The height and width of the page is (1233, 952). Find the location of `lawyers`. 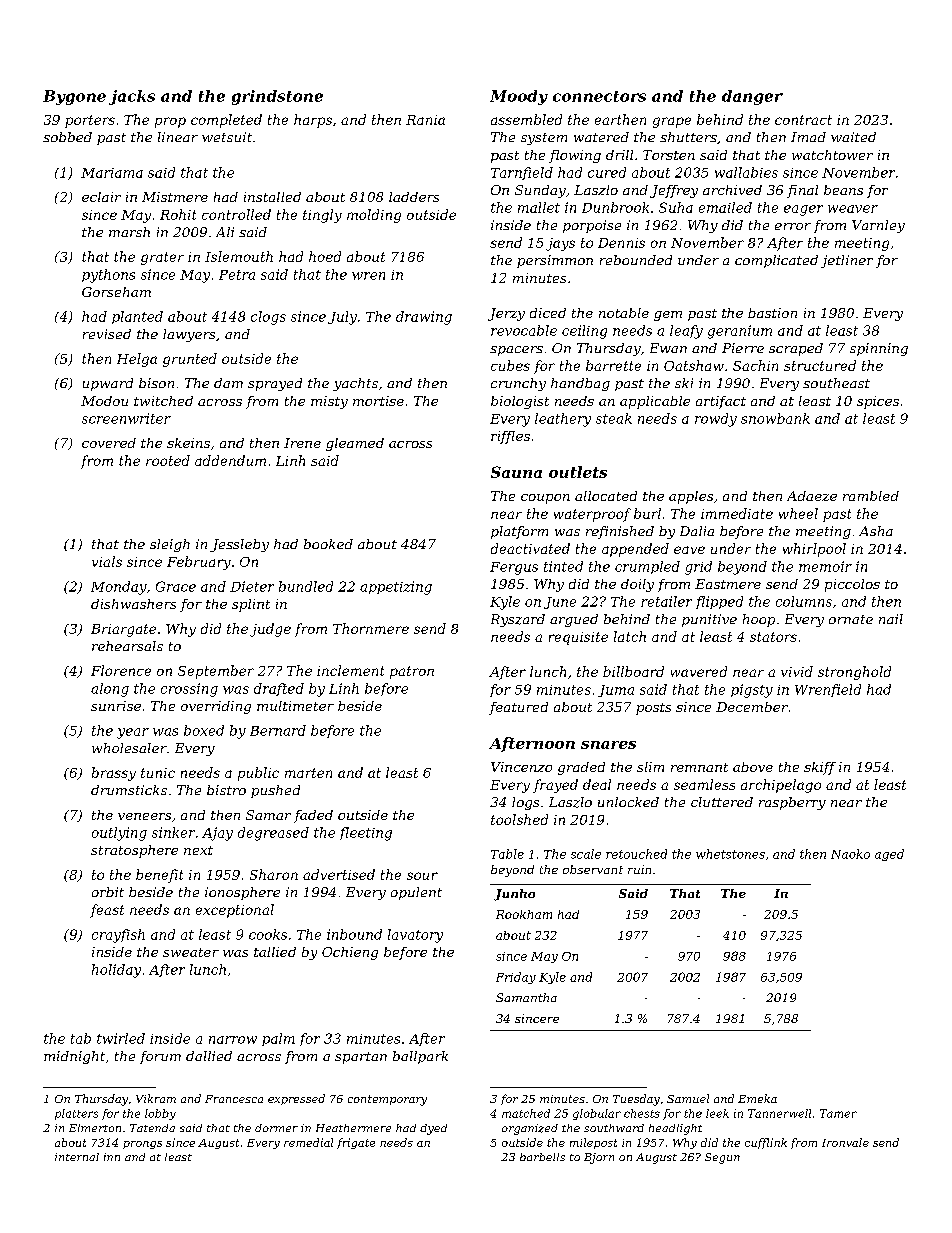

lawyers is located at coordinates (189, 335).
